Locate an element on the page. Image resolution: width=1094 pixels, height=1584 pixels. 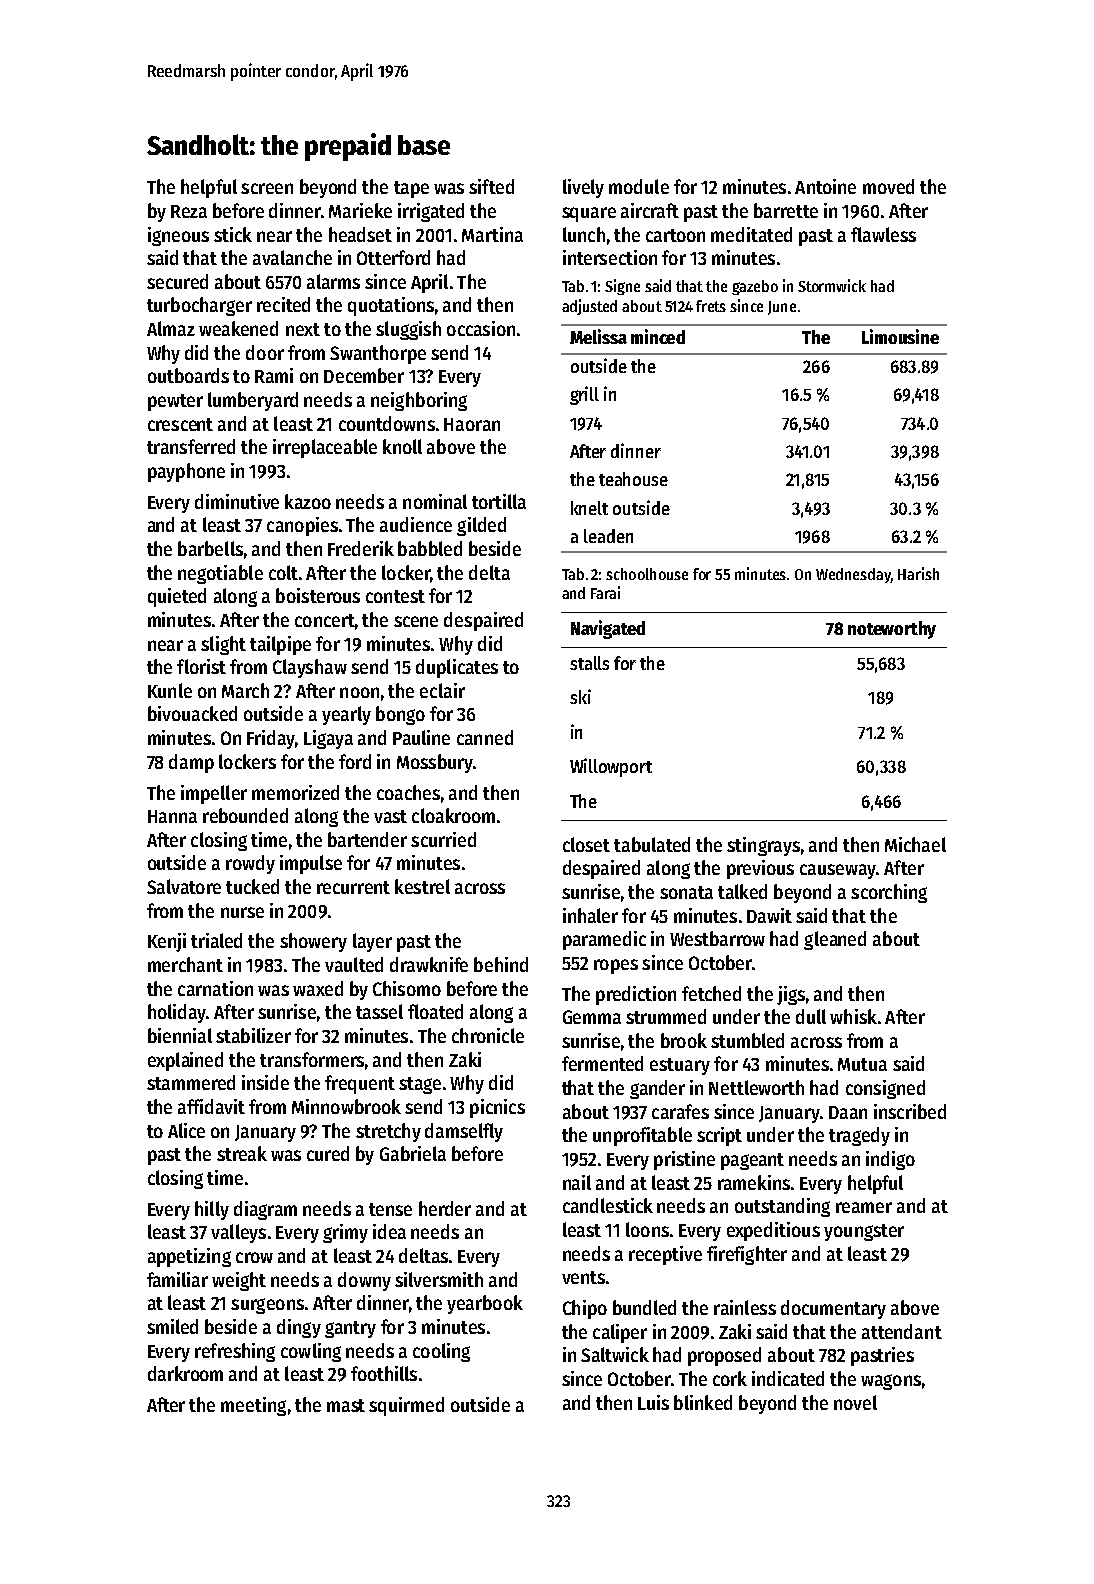
barbells is located at coordinates (210, 548).
